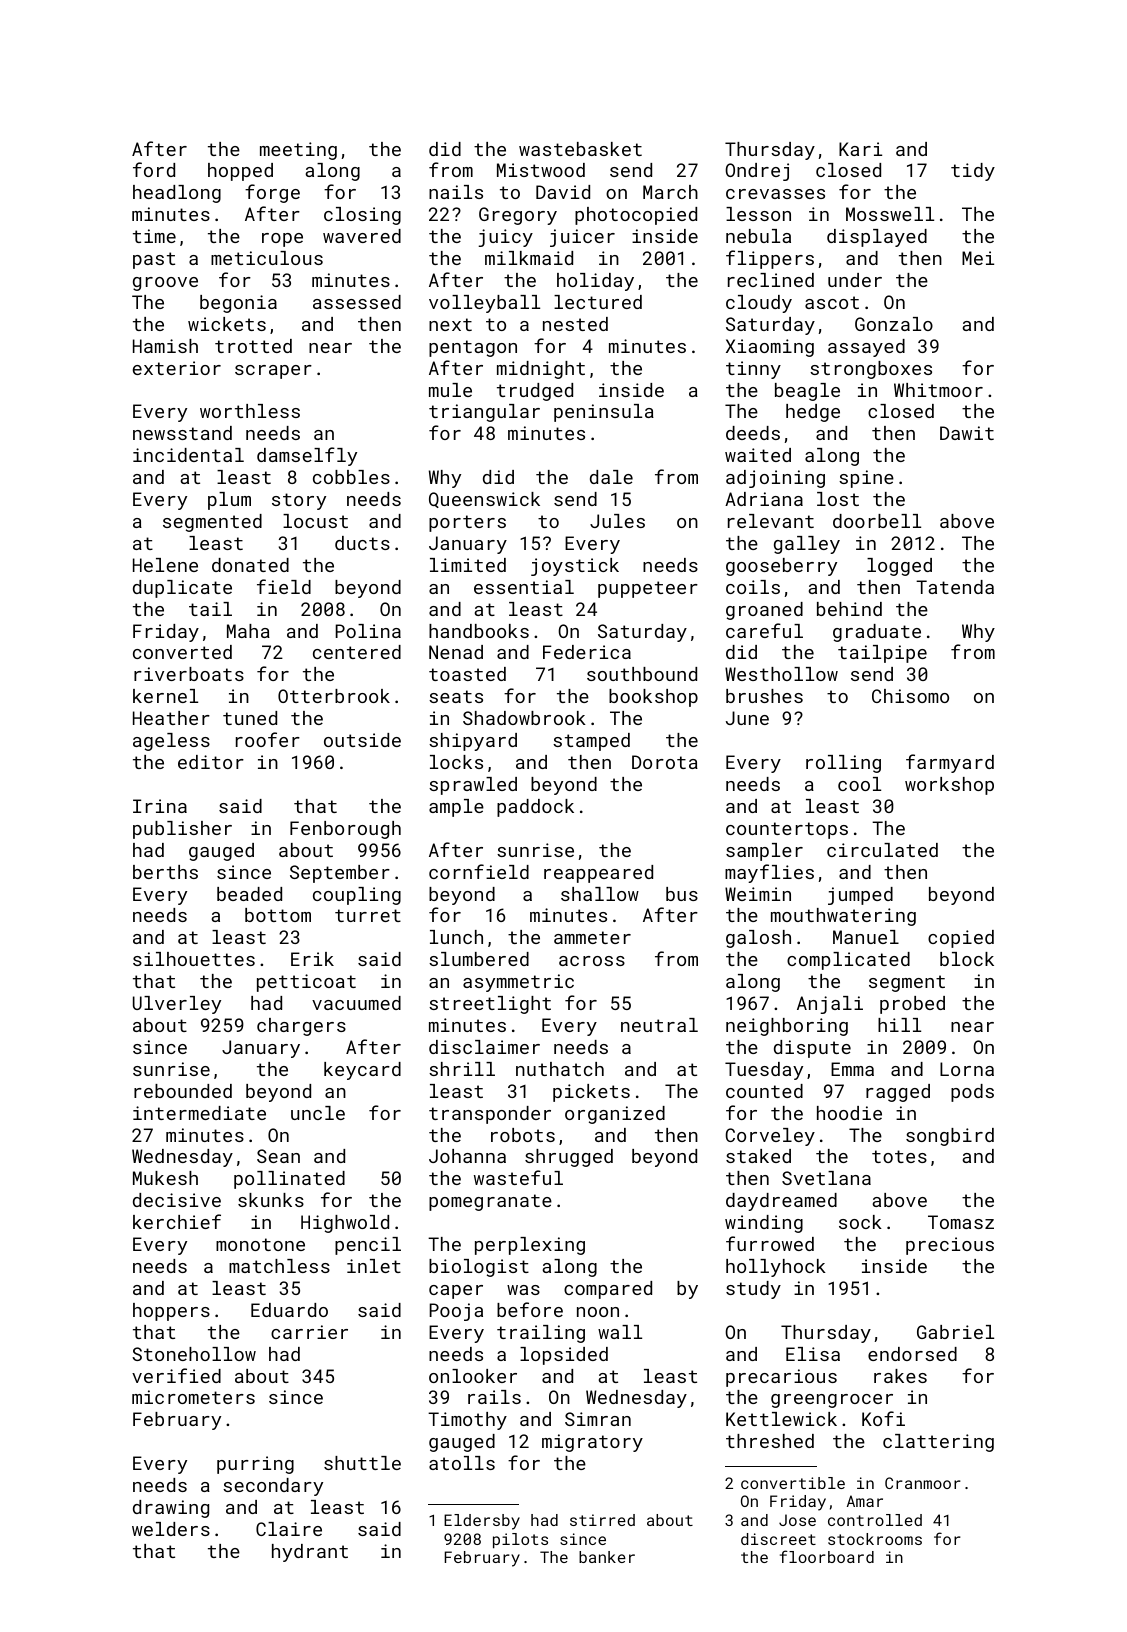  I want to click on galley, so click(807, 545).
